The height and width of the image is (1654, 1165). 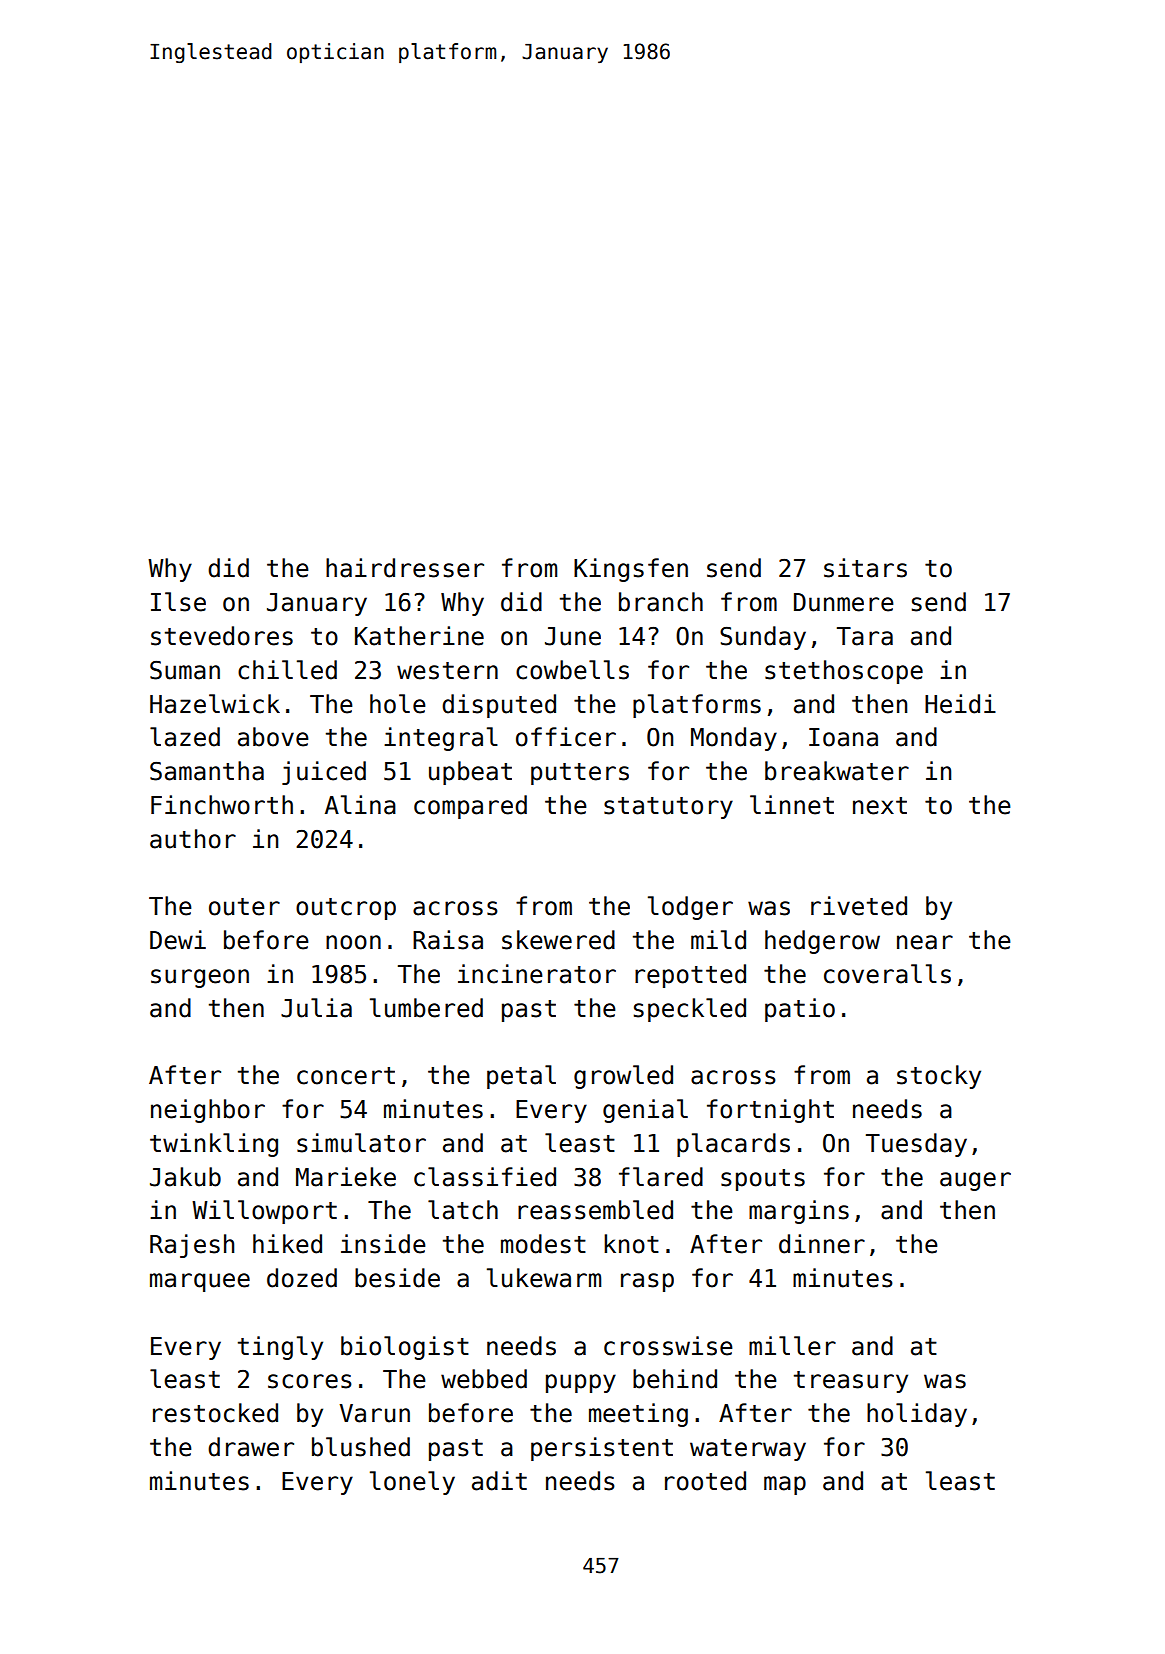 I want to click on simulator, so click(x=361, y=1143).
